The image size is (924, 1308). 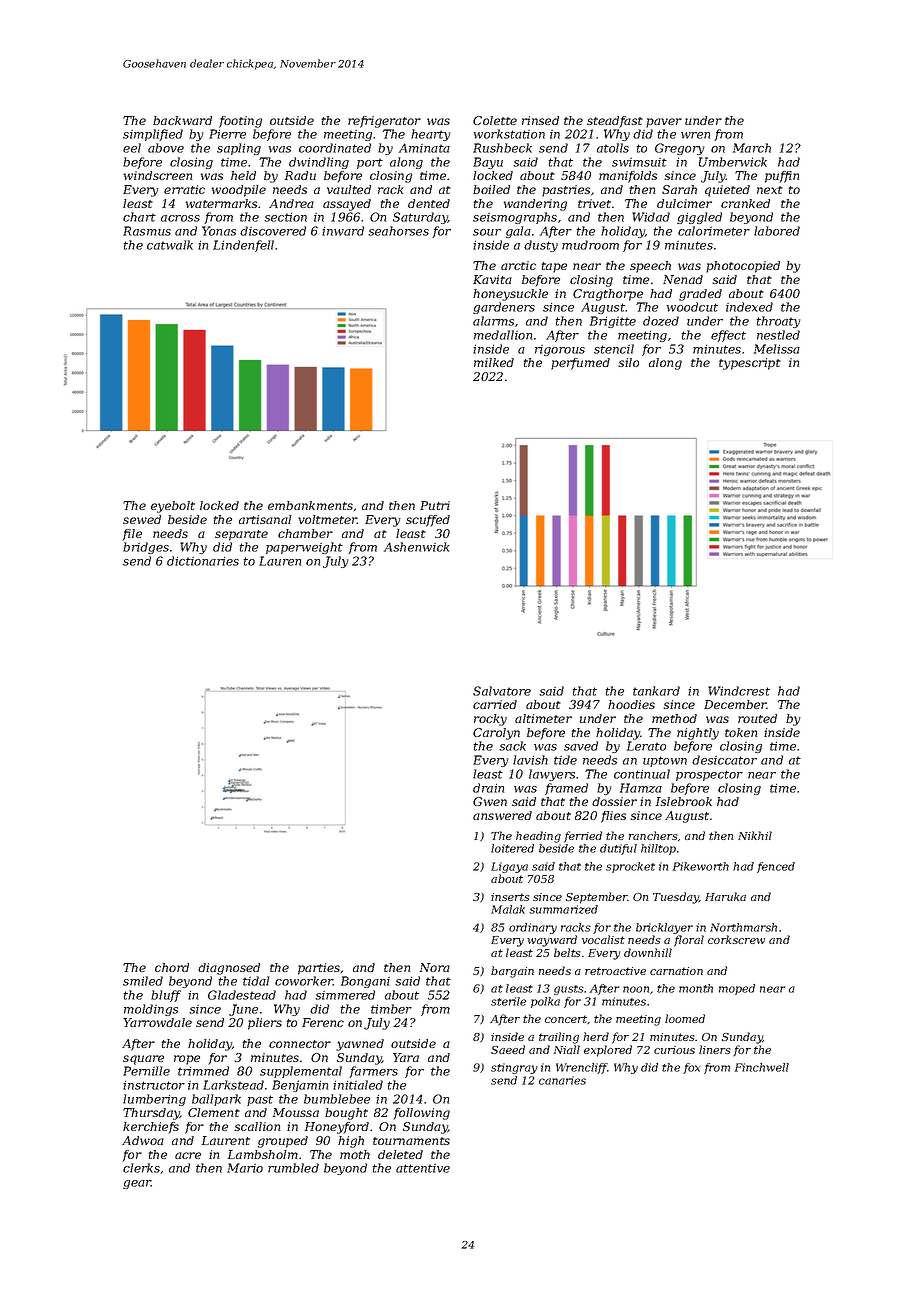 What do you see at coordinates (656, 691) in the document?
I see `tankard` at bounding box center [656, 691].
